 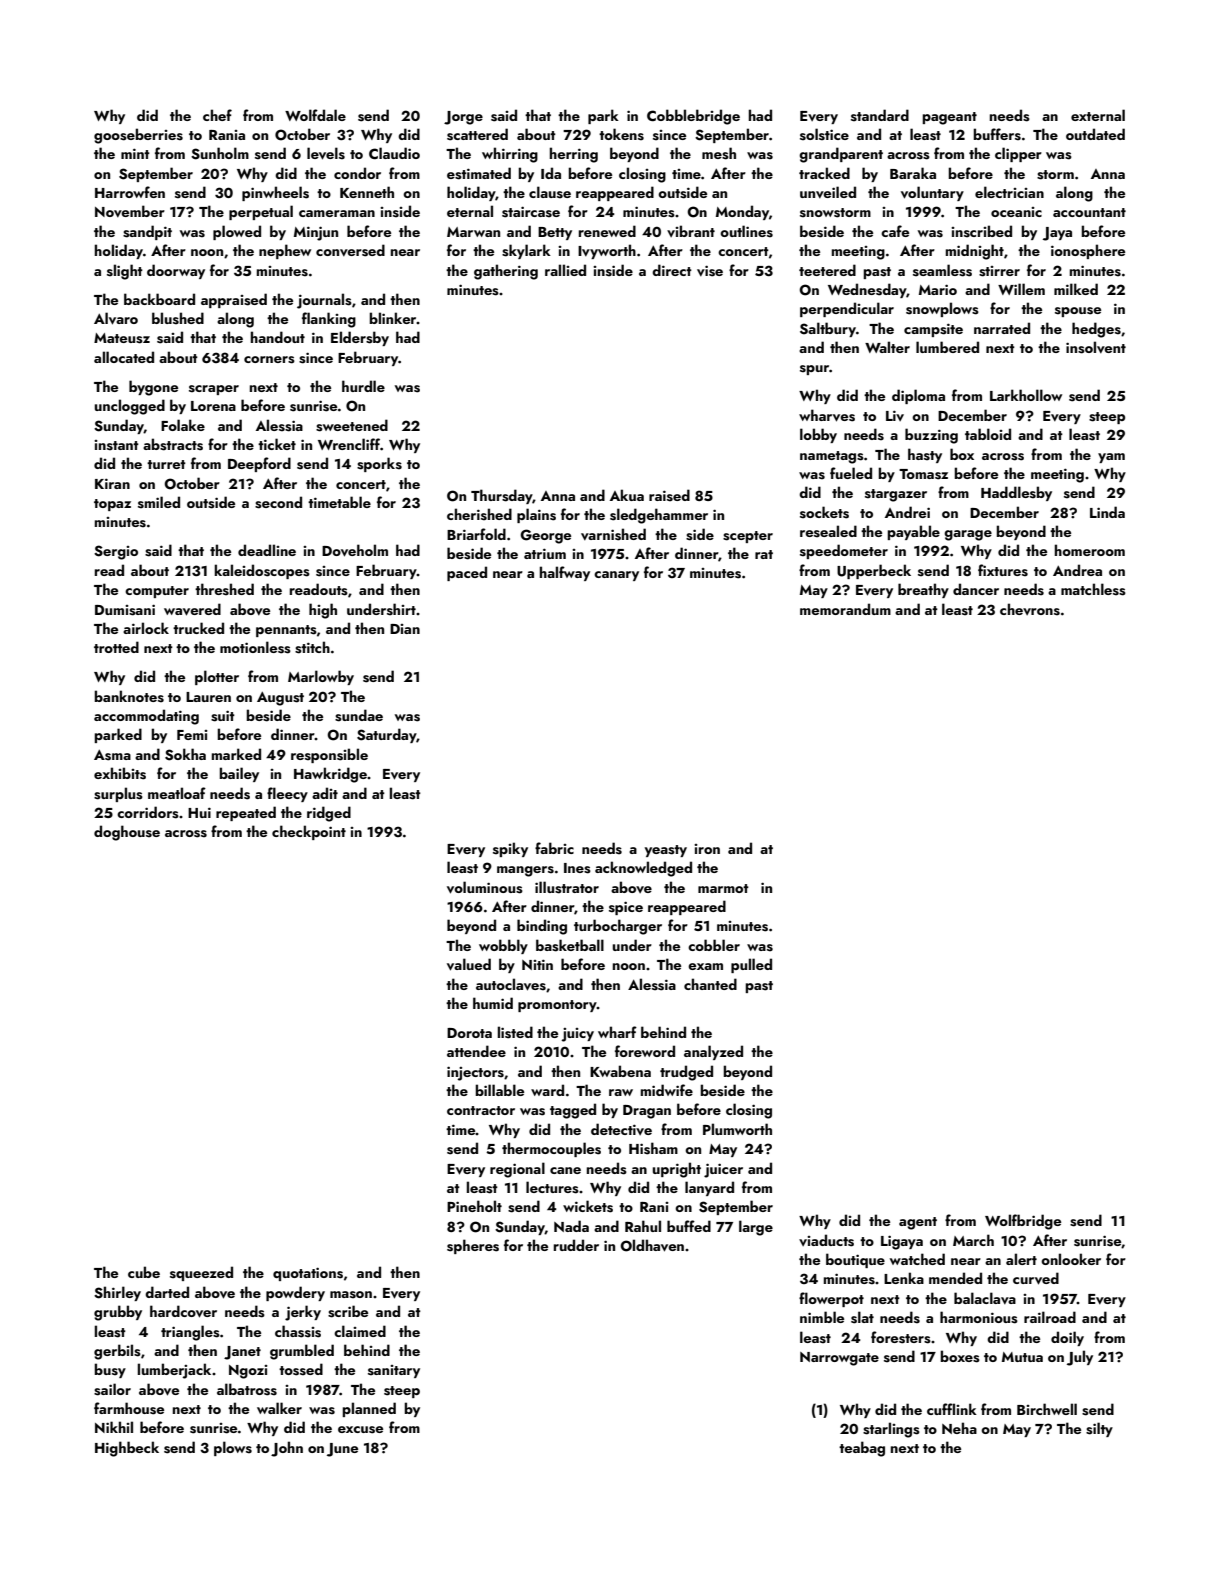 I want to click on memorandum, so click(x=845, y=609).
